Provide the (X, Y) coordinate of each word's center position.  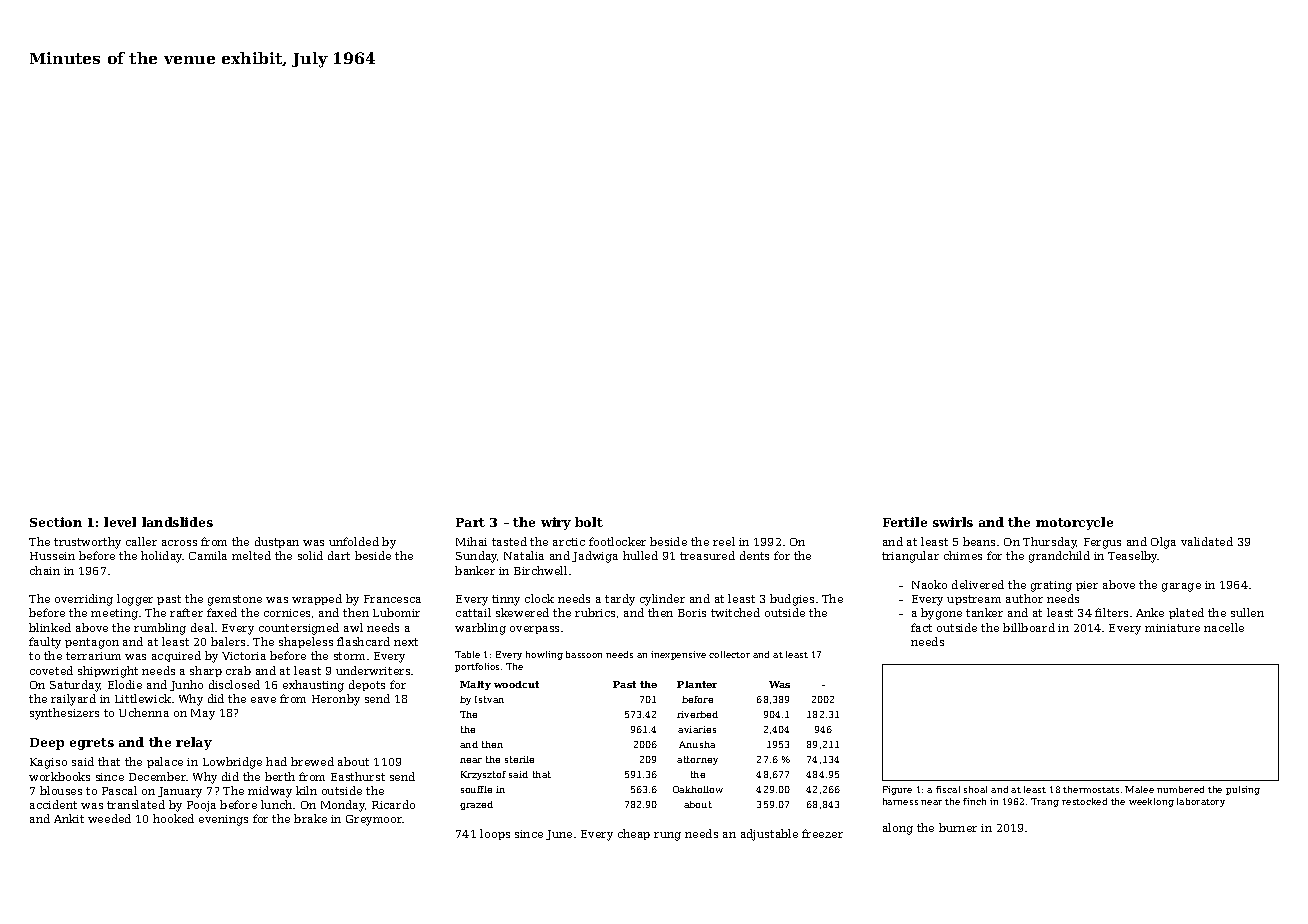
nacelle (1224, 627)
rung (667, 836)
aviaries (697, 729)
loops (495, 834)
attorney (697, 760)
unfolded (354, 541)
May (203, 714)
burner (958, 827)
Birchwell (540, 570)
